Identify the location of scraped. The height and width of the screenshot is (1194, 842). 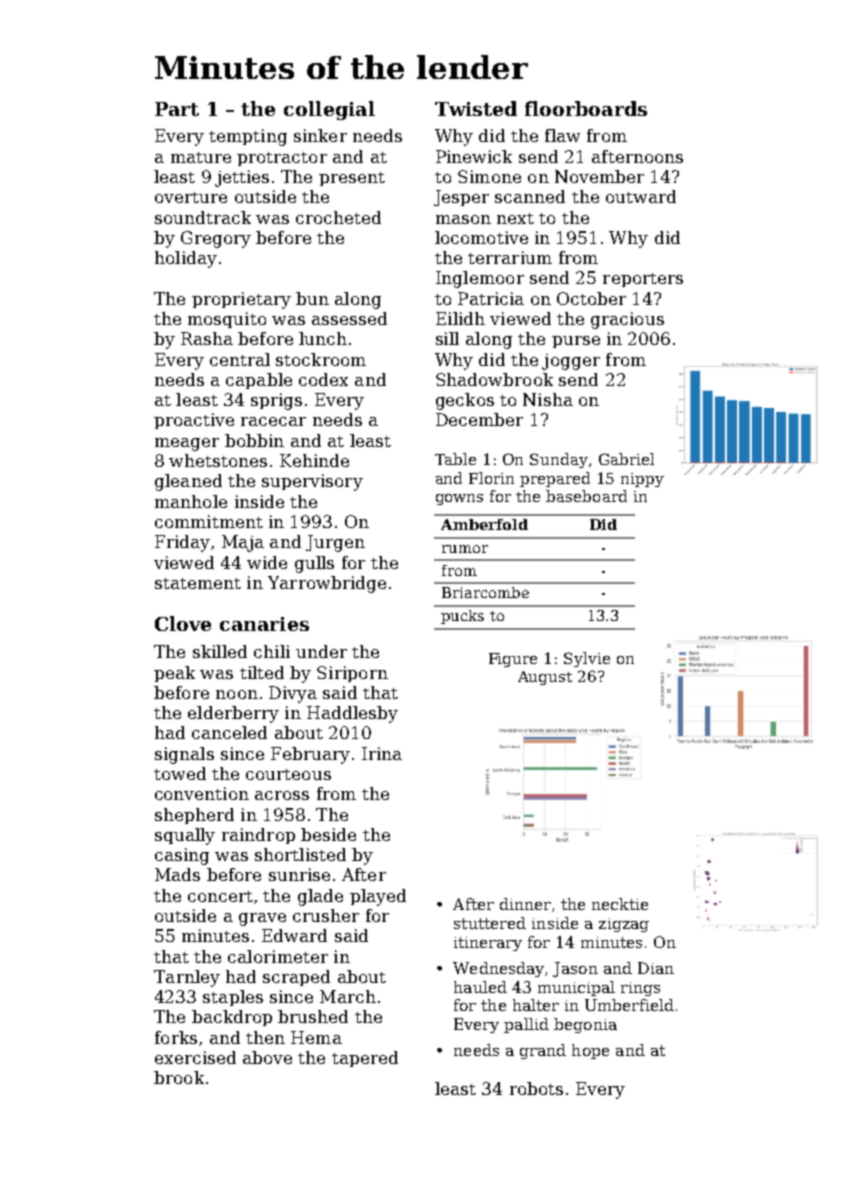
(296, 978).
